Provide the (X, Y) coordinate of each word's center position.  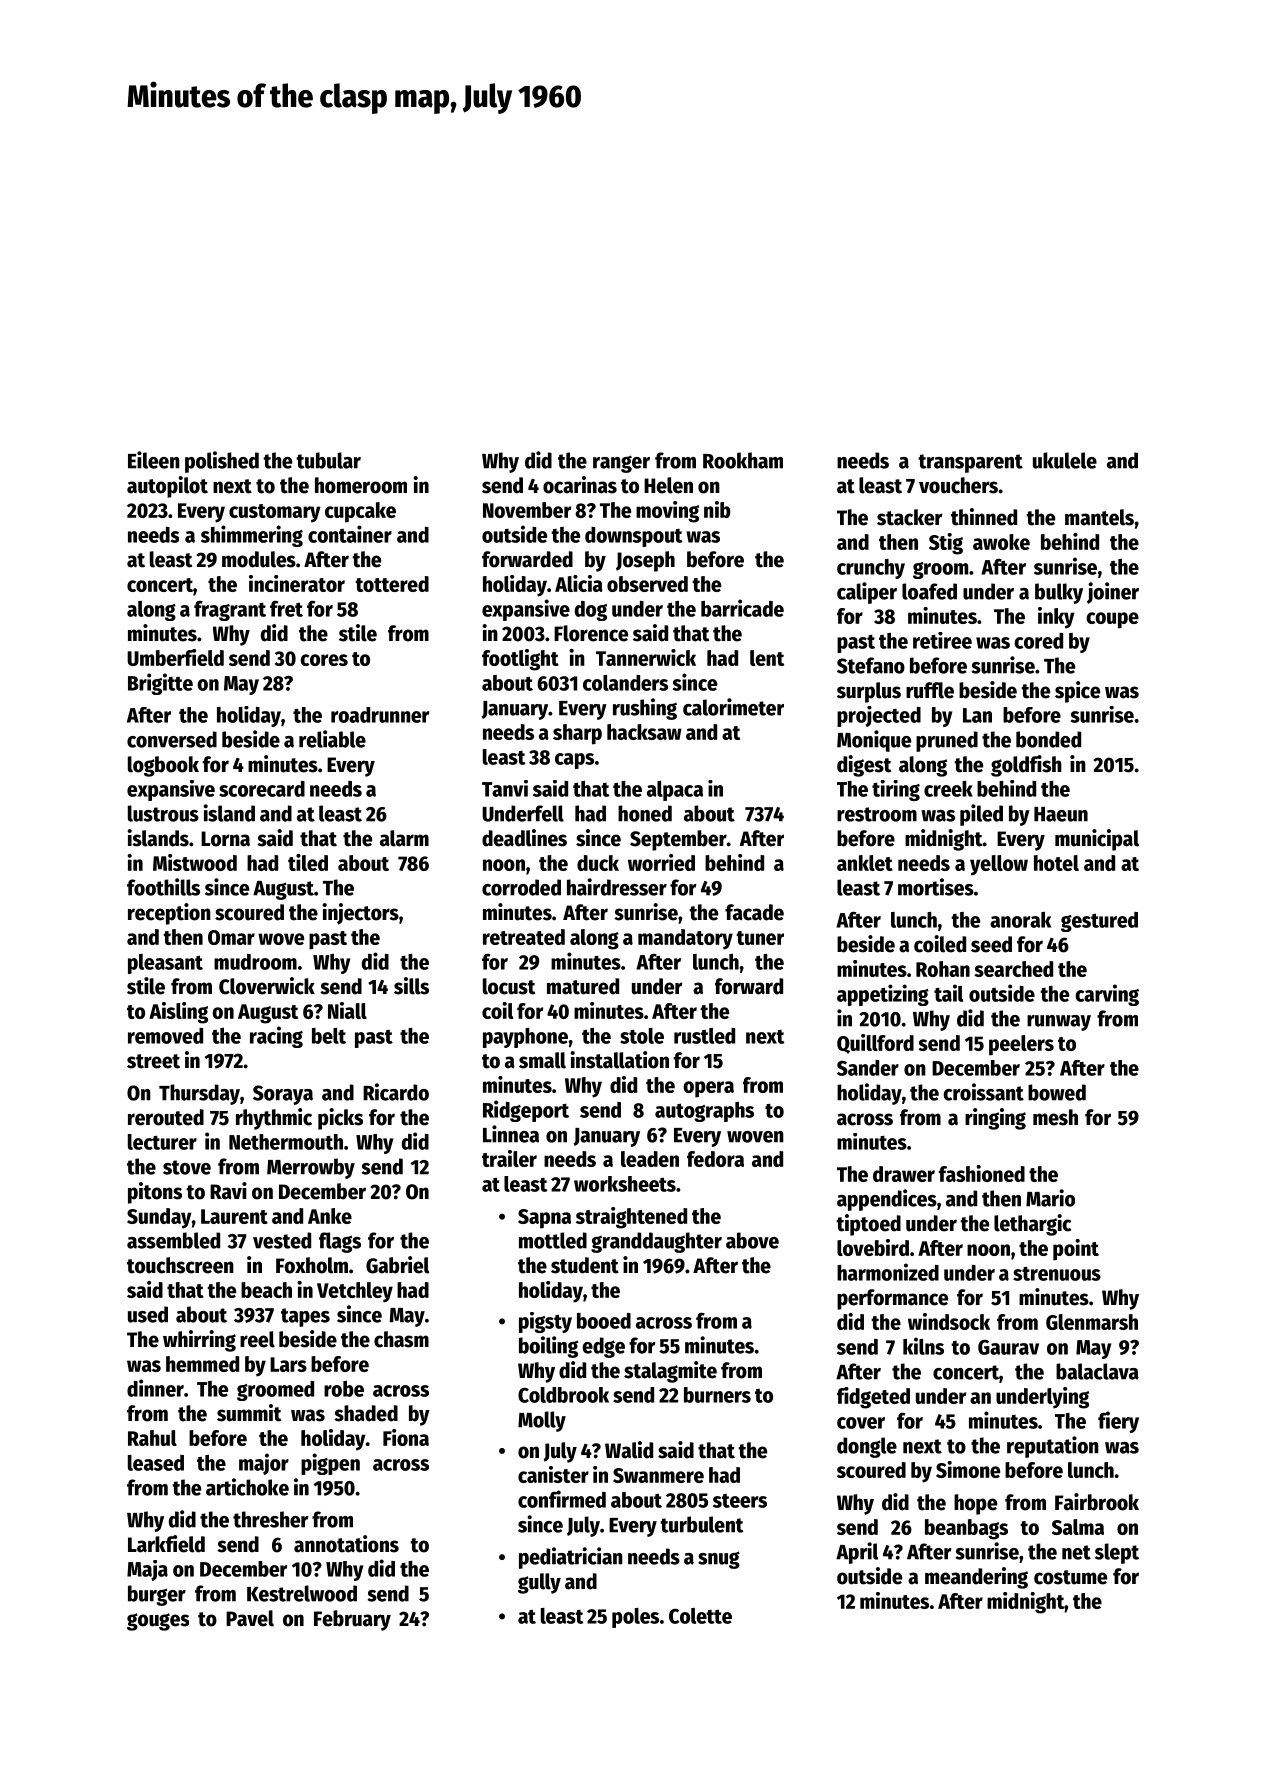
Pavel (250, 1618)
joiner (1113, 593)
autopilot (167, 487)
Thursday (199, 1094)
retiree (942, 640)
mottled (553, 1240)
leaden (650, 1159)
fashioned (982, 1173)
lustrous (163, 813)
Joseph (645, 561)
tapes (305, 1317)
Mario (1050, 1198)
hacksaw (644, 732)
